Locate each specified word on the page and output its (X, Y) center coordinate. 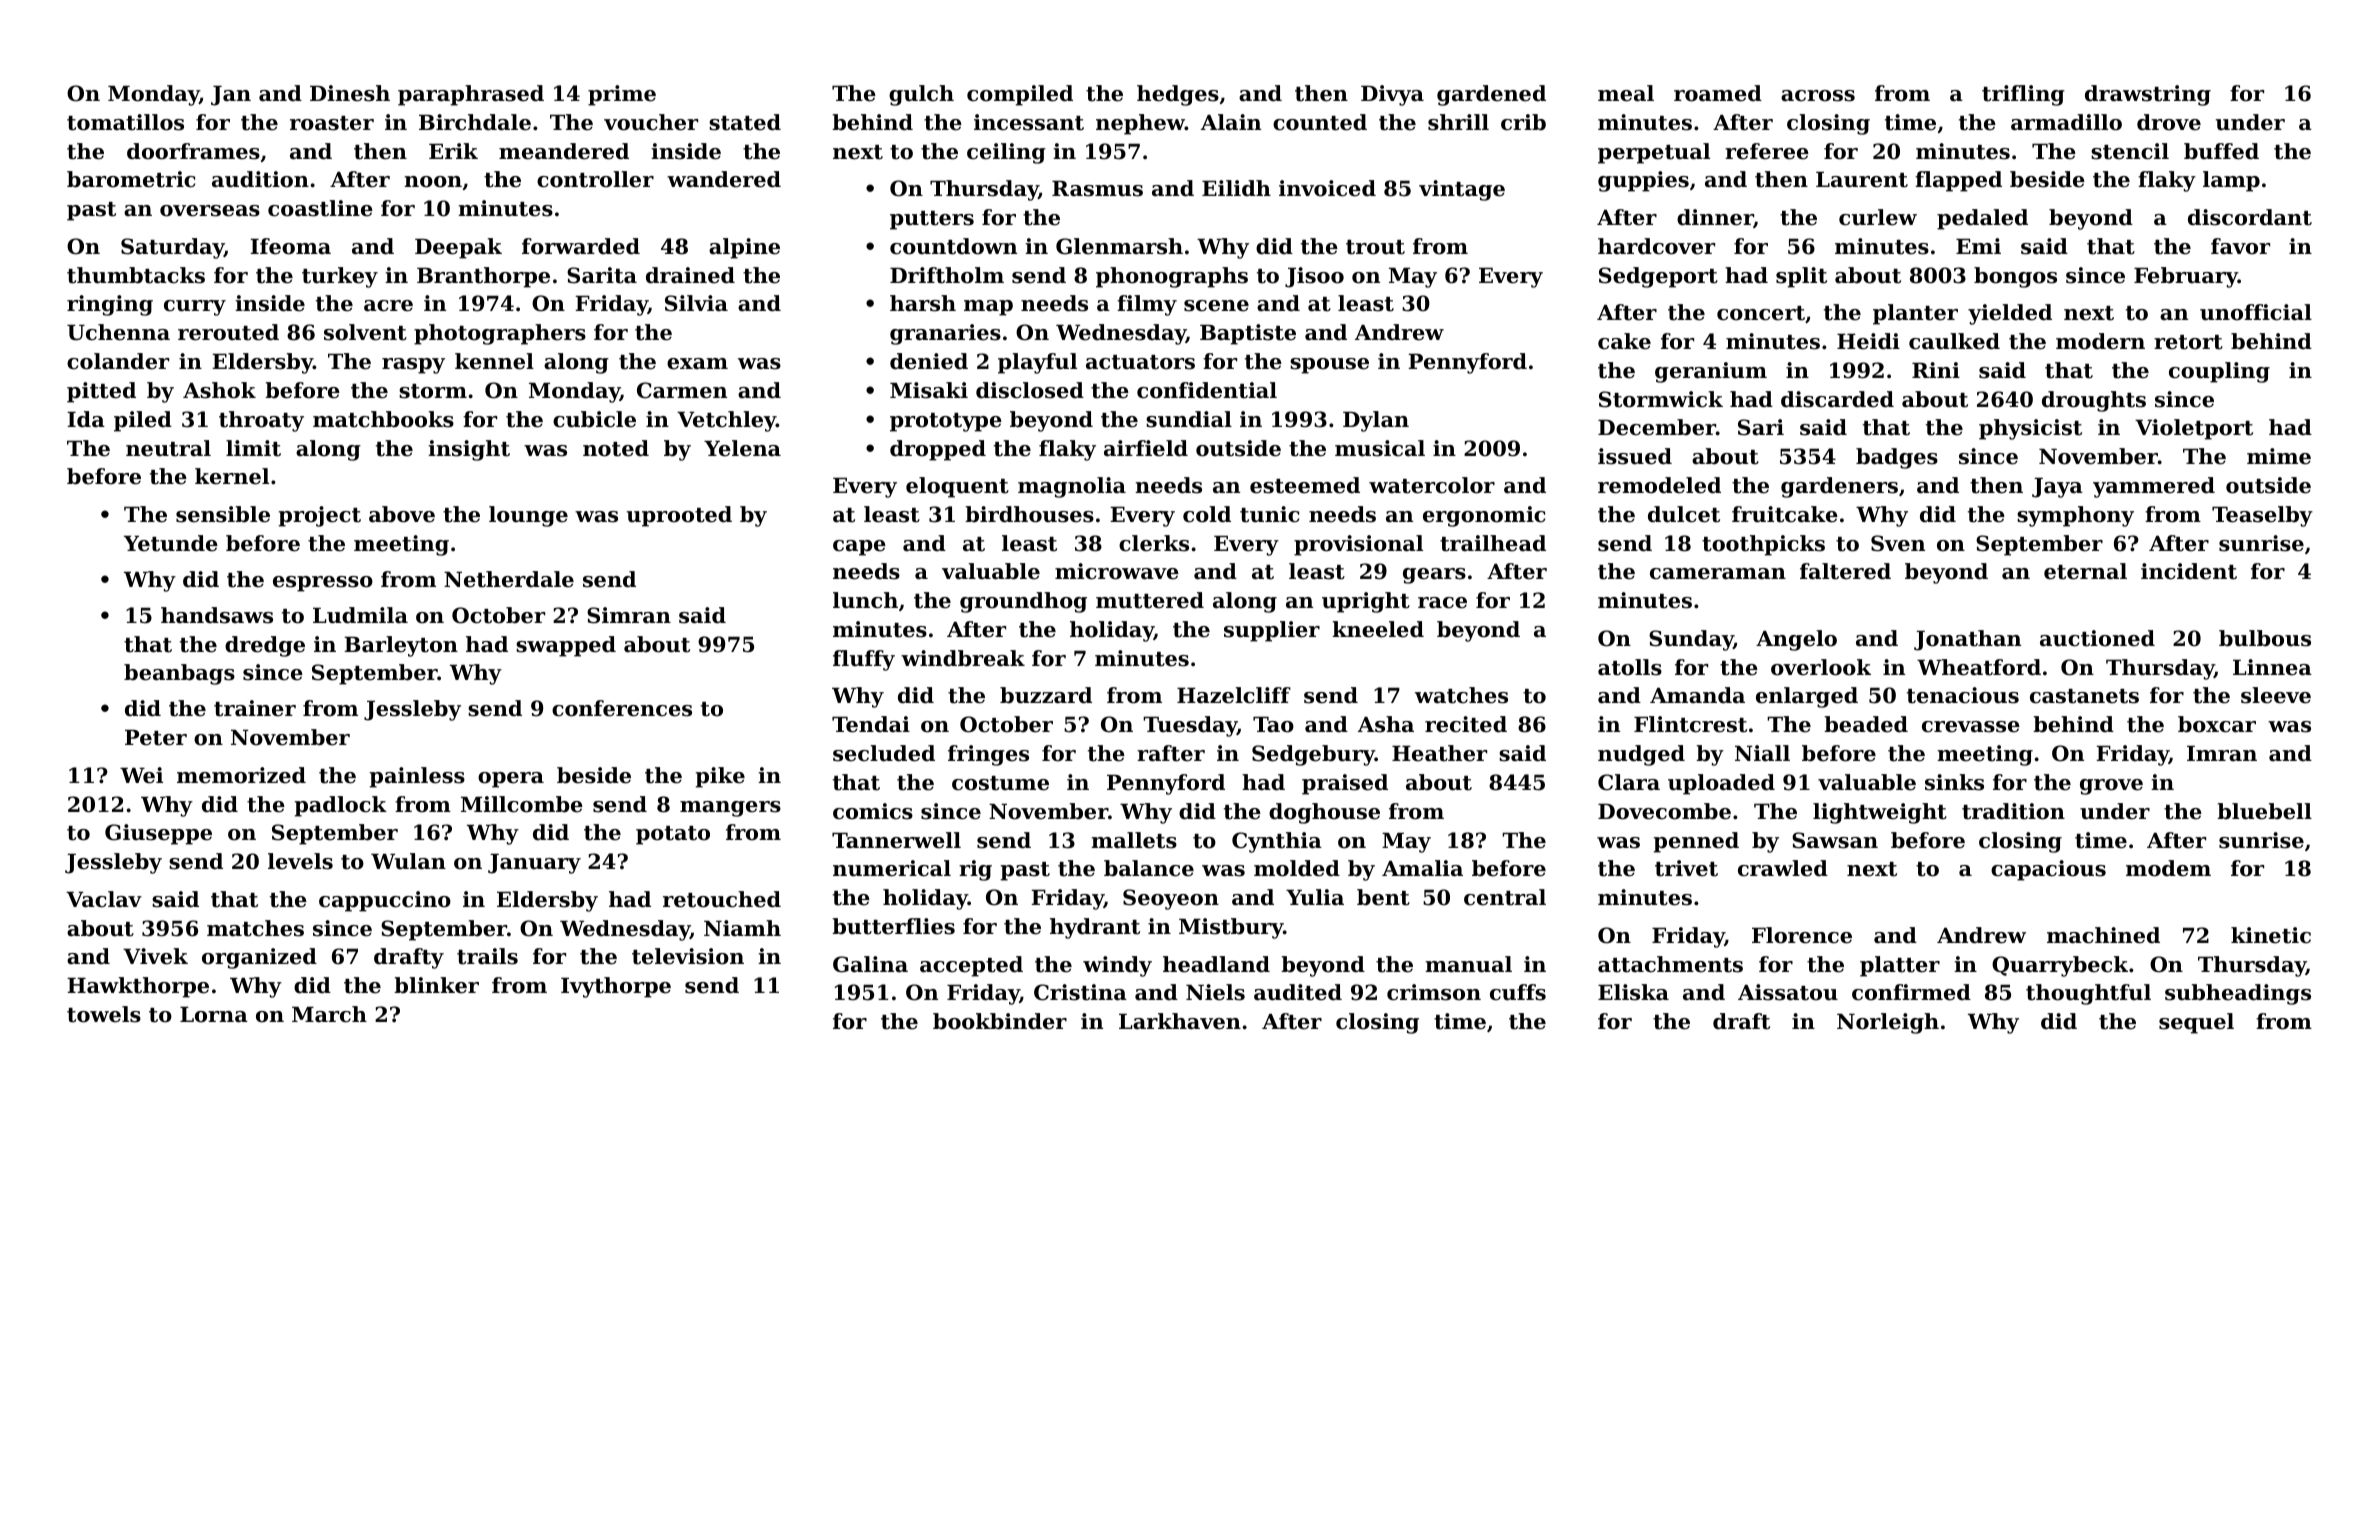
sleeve (2276, 695)
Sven (1898, 543)
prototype (946, 422)
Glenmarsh (1119, 246)
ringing (110, 305)
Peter (156, 738)
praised (1345, 784)
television (688, 956)
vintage (1462, 190)
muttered (1150, 600)
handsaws (217, 615)
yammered (2154, 487)
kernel (232, 476)
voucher (651, 122)
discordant (2250, 217)
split (1801, 277)
